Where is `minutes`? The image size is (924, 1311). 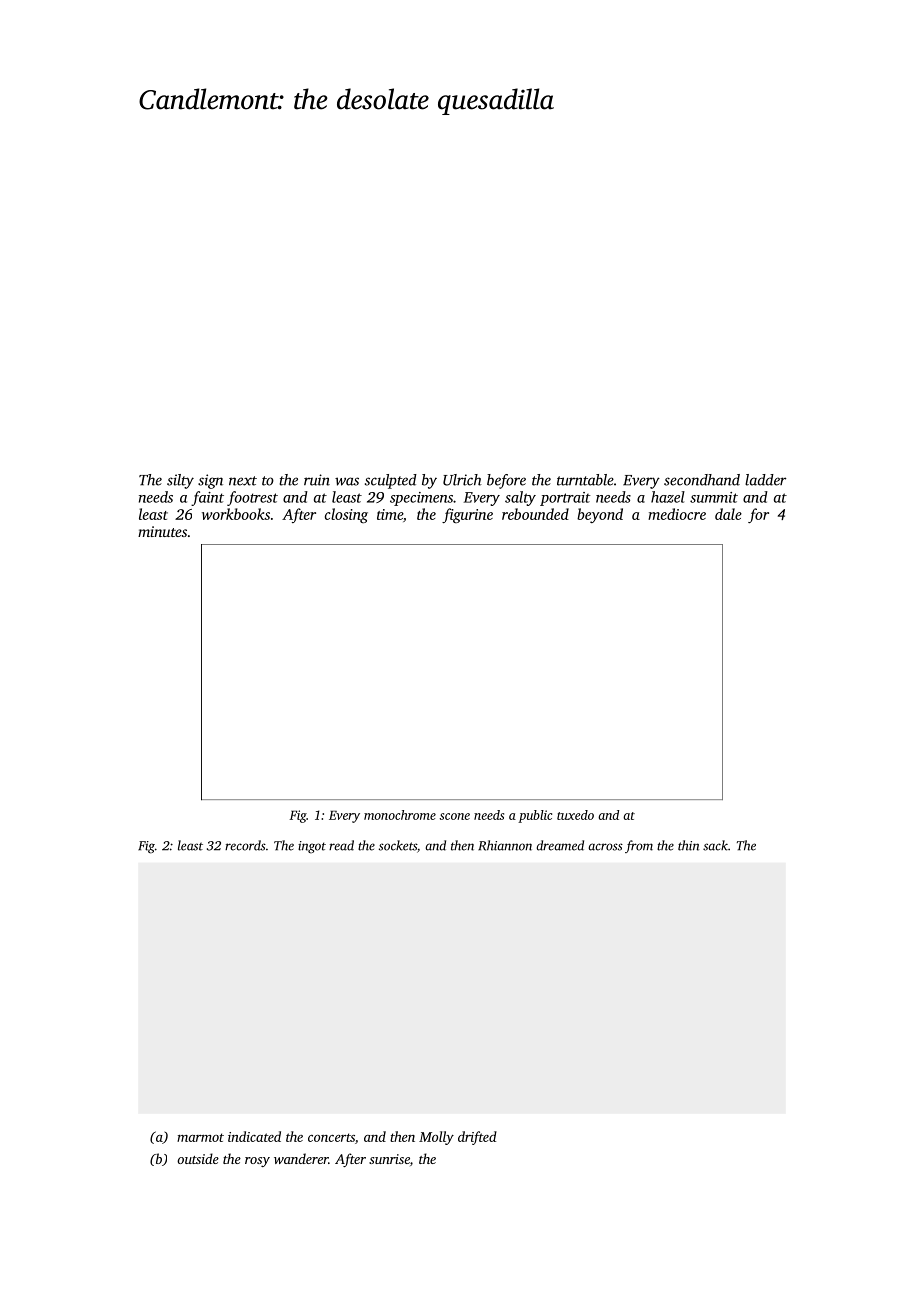
minutes is located at coordinates (162, 531).
